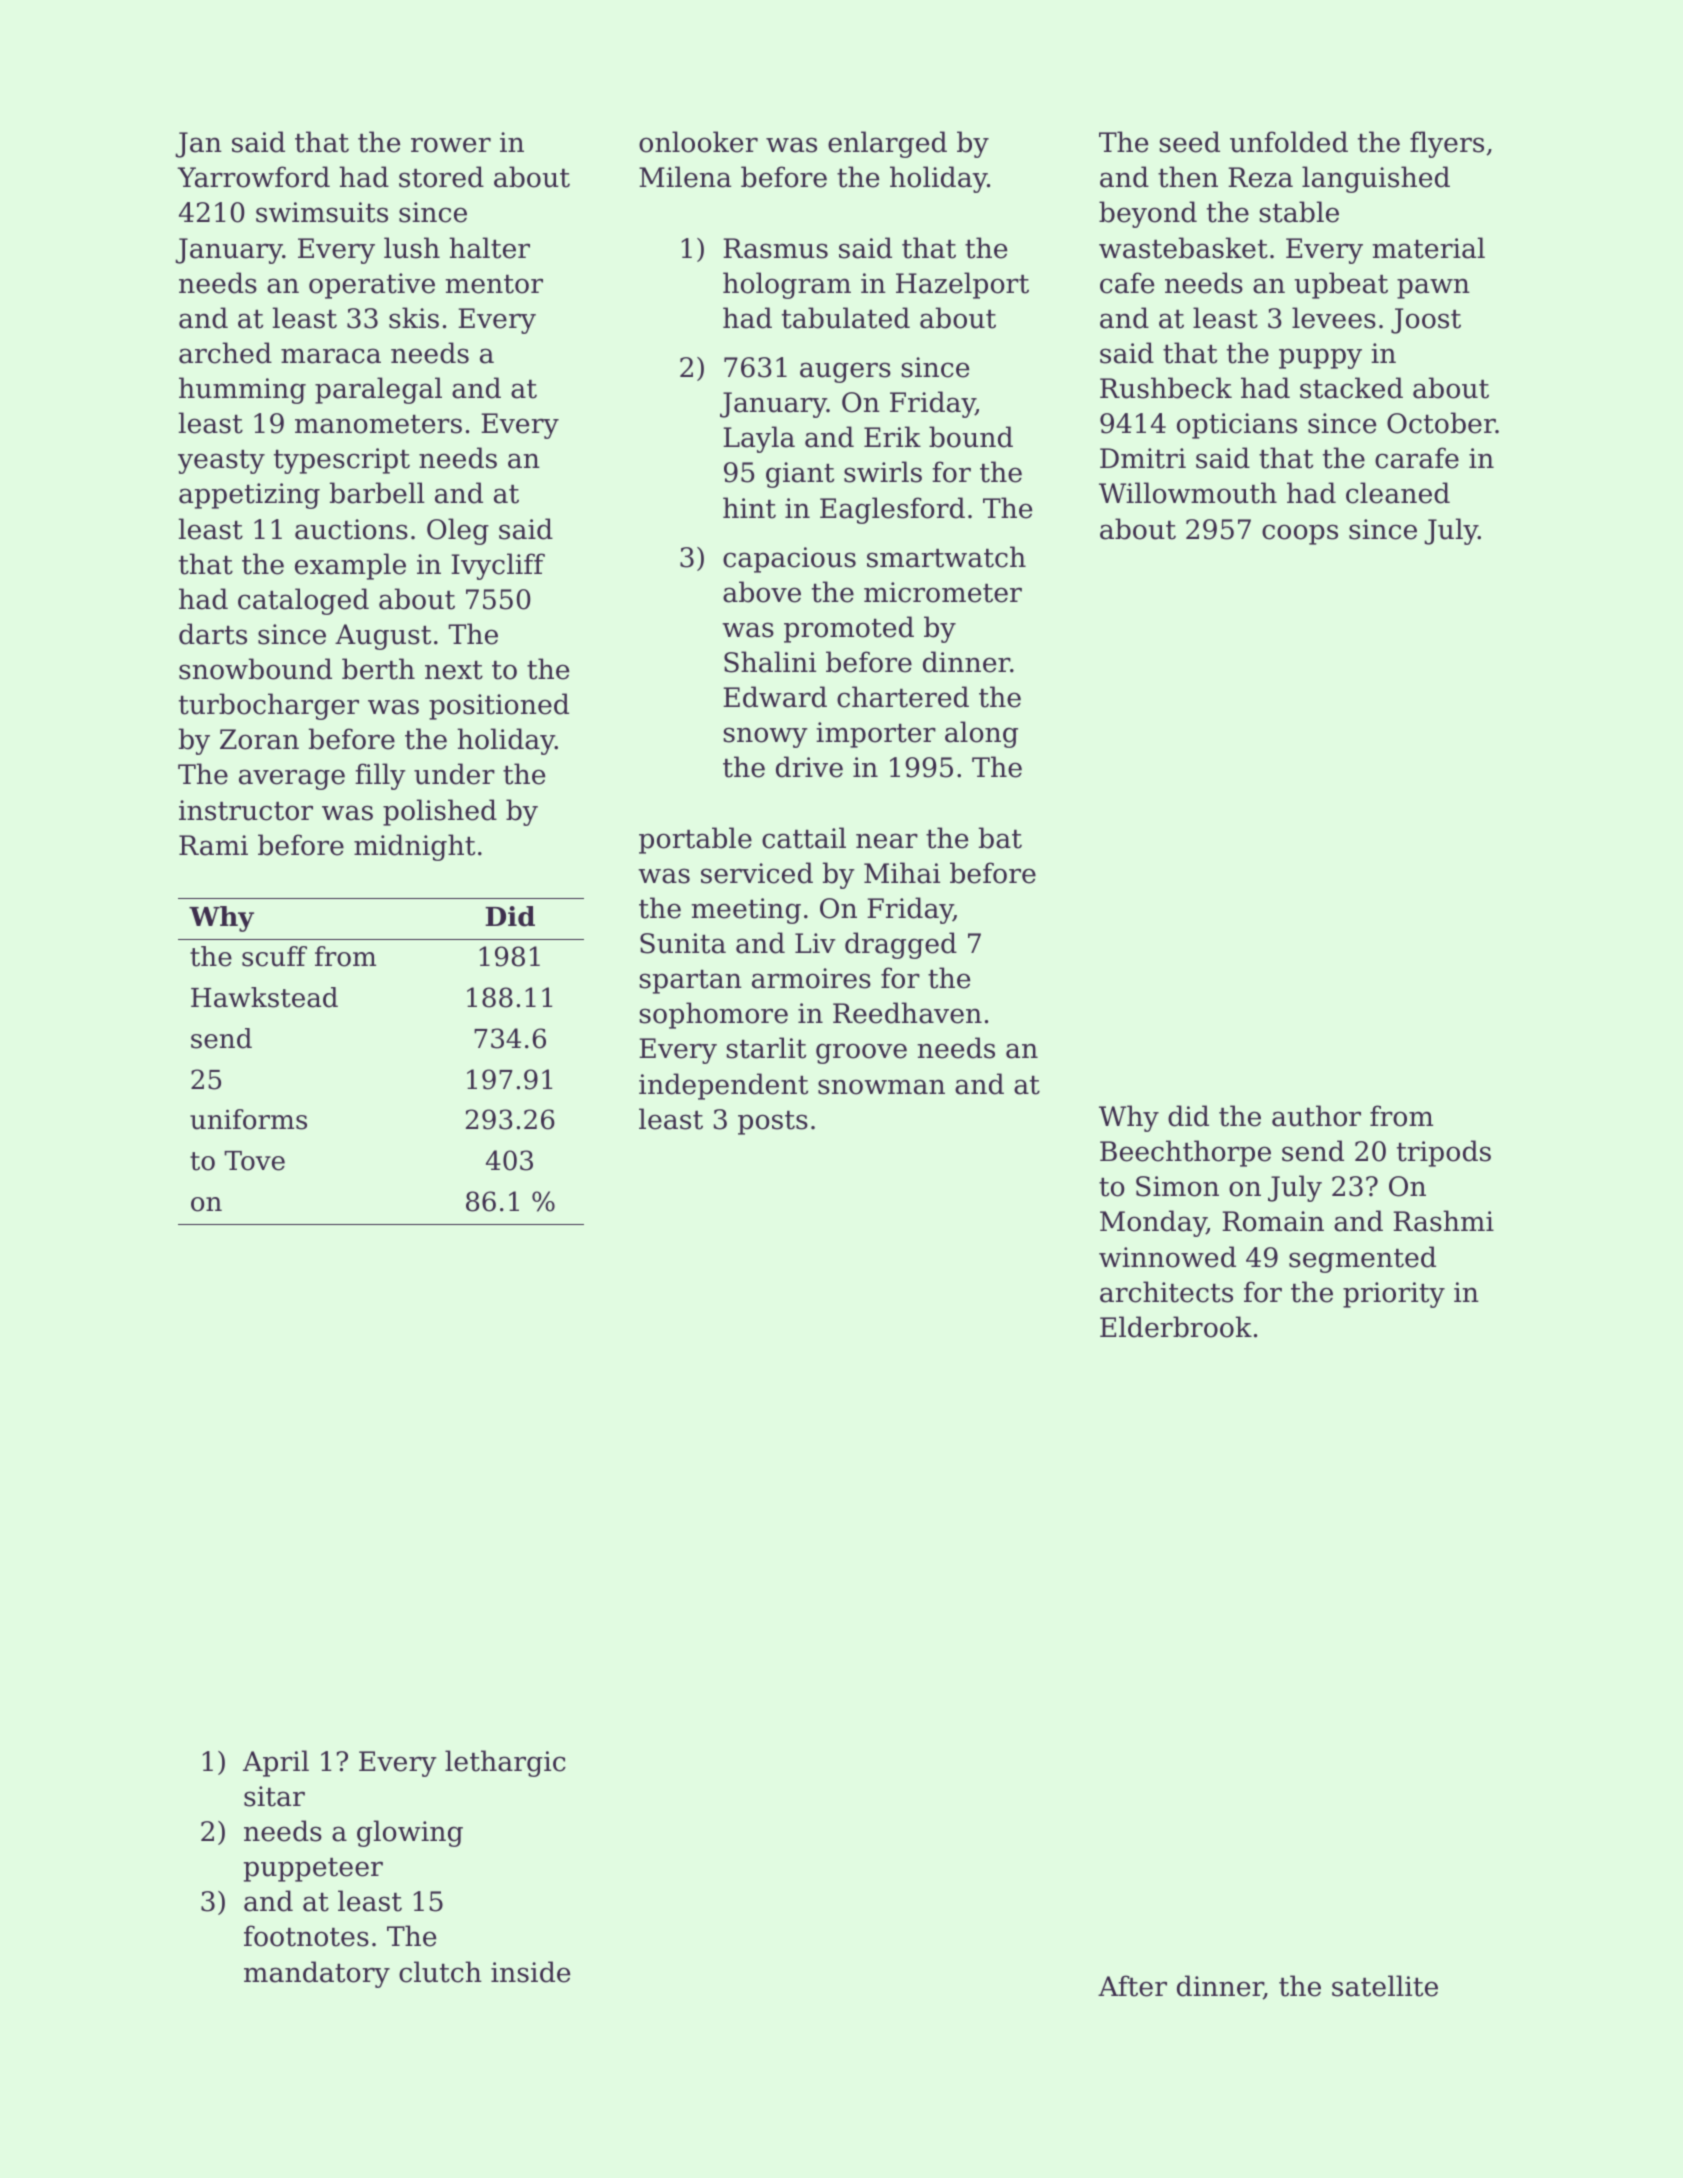  I want to click on mandatory, so click(317, 1974).
